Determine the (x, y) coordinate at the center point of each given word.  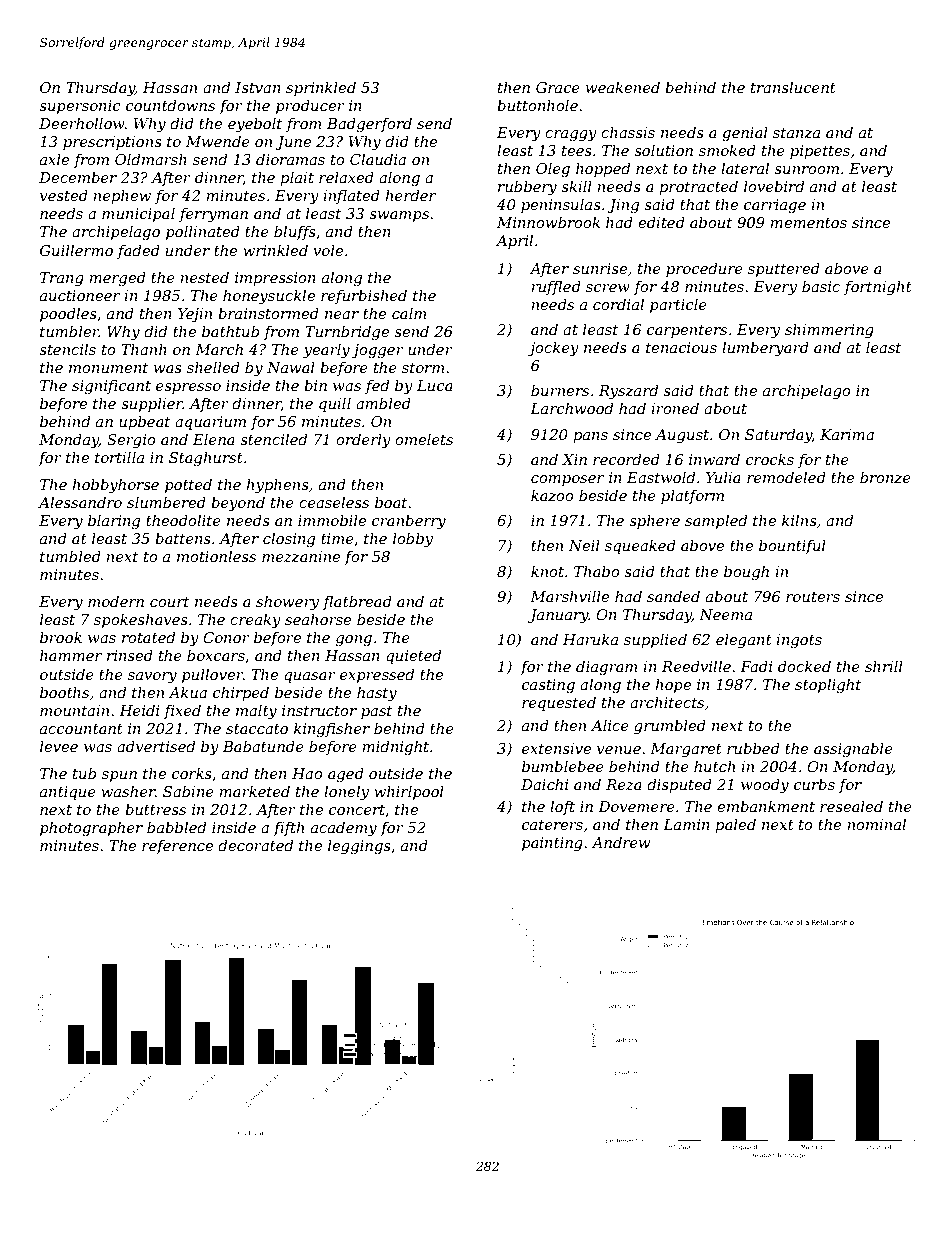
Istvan (258, 87)
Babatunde (263, 746)
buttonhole (537, 105)
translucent (793, 87)
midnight (395, 748)
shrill (884, 666)
